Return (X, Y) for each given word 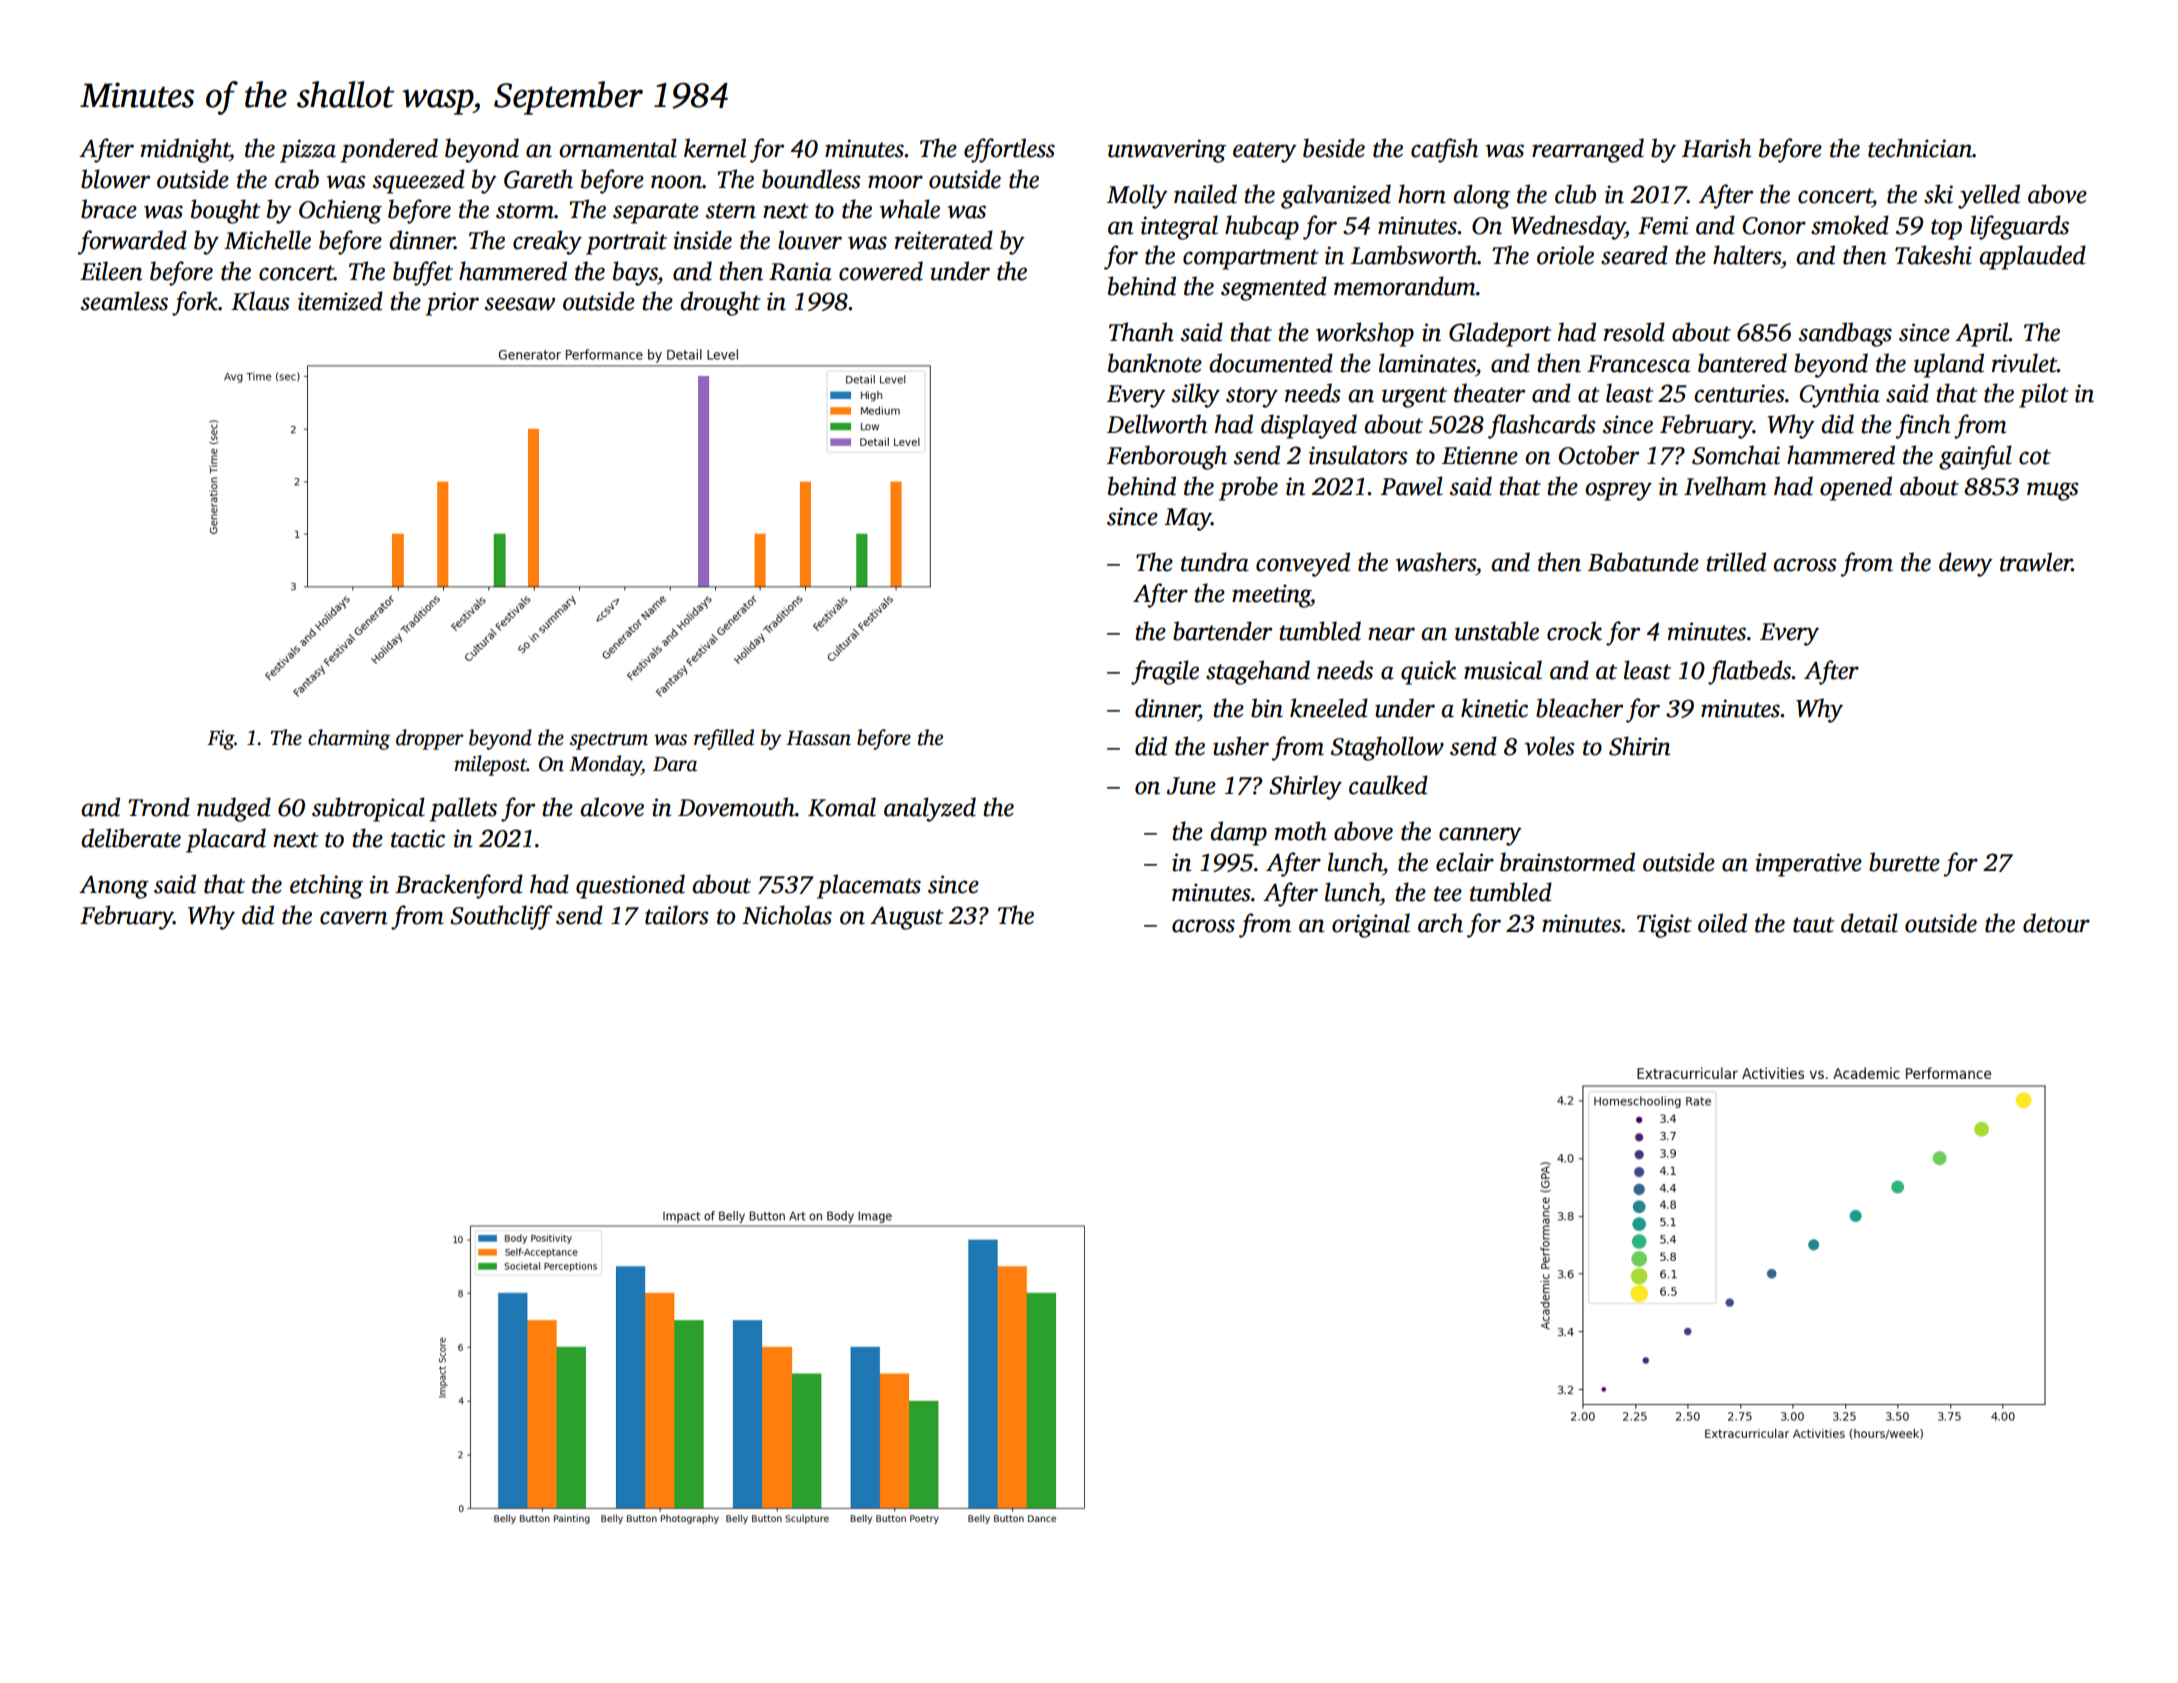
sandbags (1845, 334)
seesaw (520, 304)
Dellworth (1157, 424)
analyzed (930, 809)
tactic (418, 838)
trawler (2036, 562)
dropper (430, 739)
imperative (1809, 865)
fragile (1165, 672)
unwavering (1167, 151)
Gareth (538, 179)
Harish (1716, 148)
